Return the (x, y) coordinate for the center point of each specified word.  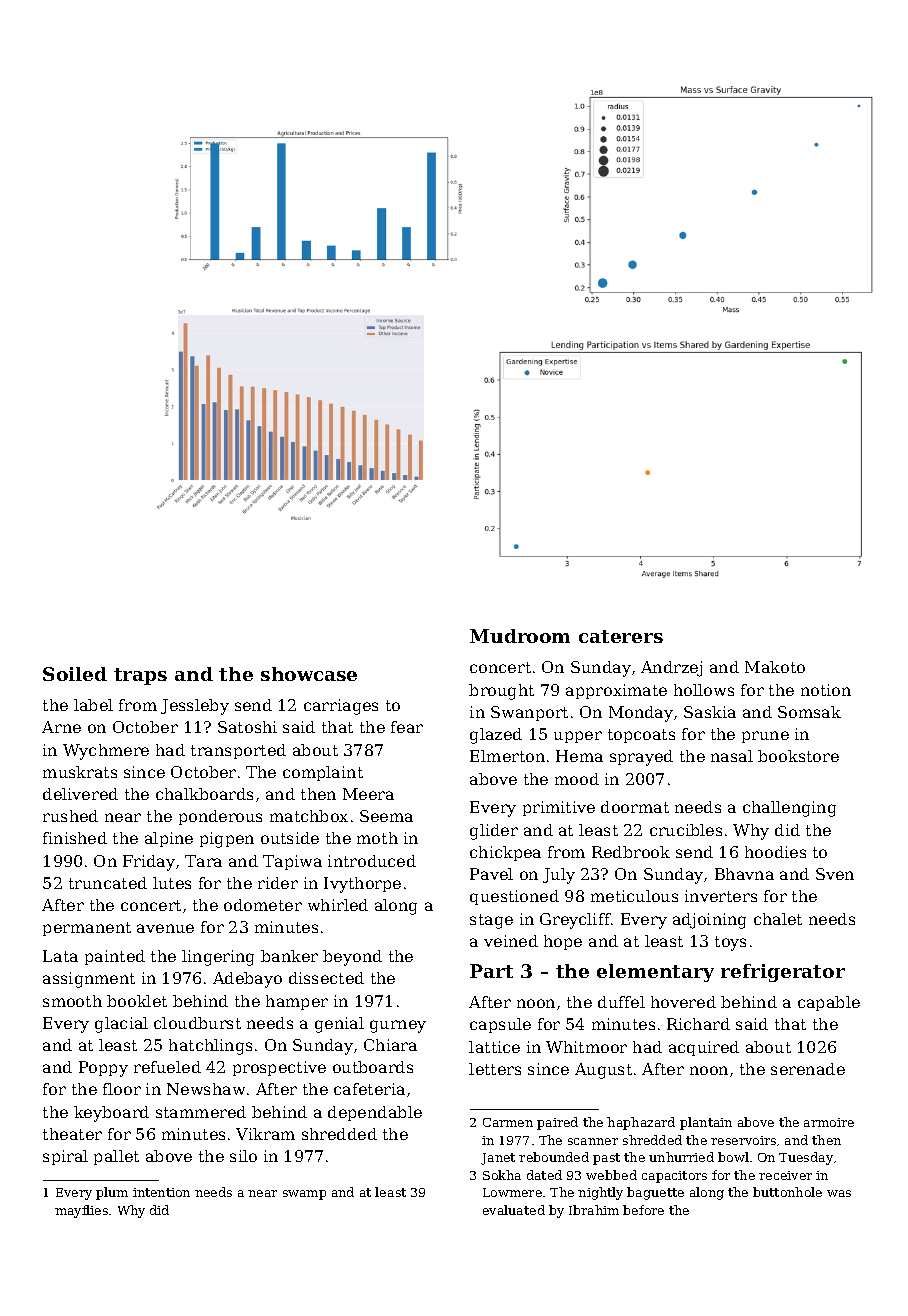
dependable (375, 1113)
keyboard (111, 1114)
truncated (108, 883)
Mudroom (520, 636)
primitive (559, 808)
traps (140, 676)
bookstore (798, 756)
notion (826, 690)
